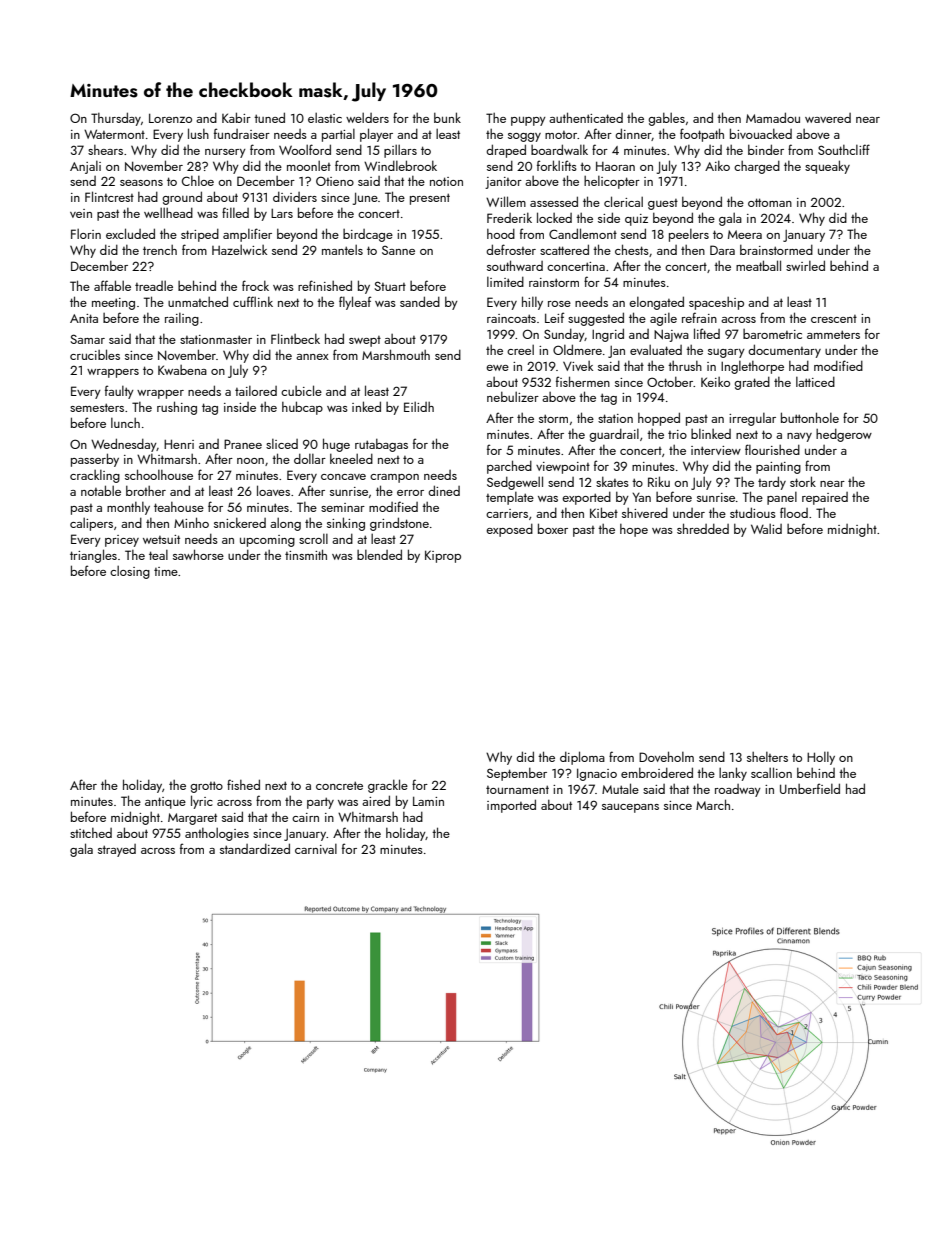  Describe the element at coordinates (117, 850) in the document. I see `strayed` at that location.
